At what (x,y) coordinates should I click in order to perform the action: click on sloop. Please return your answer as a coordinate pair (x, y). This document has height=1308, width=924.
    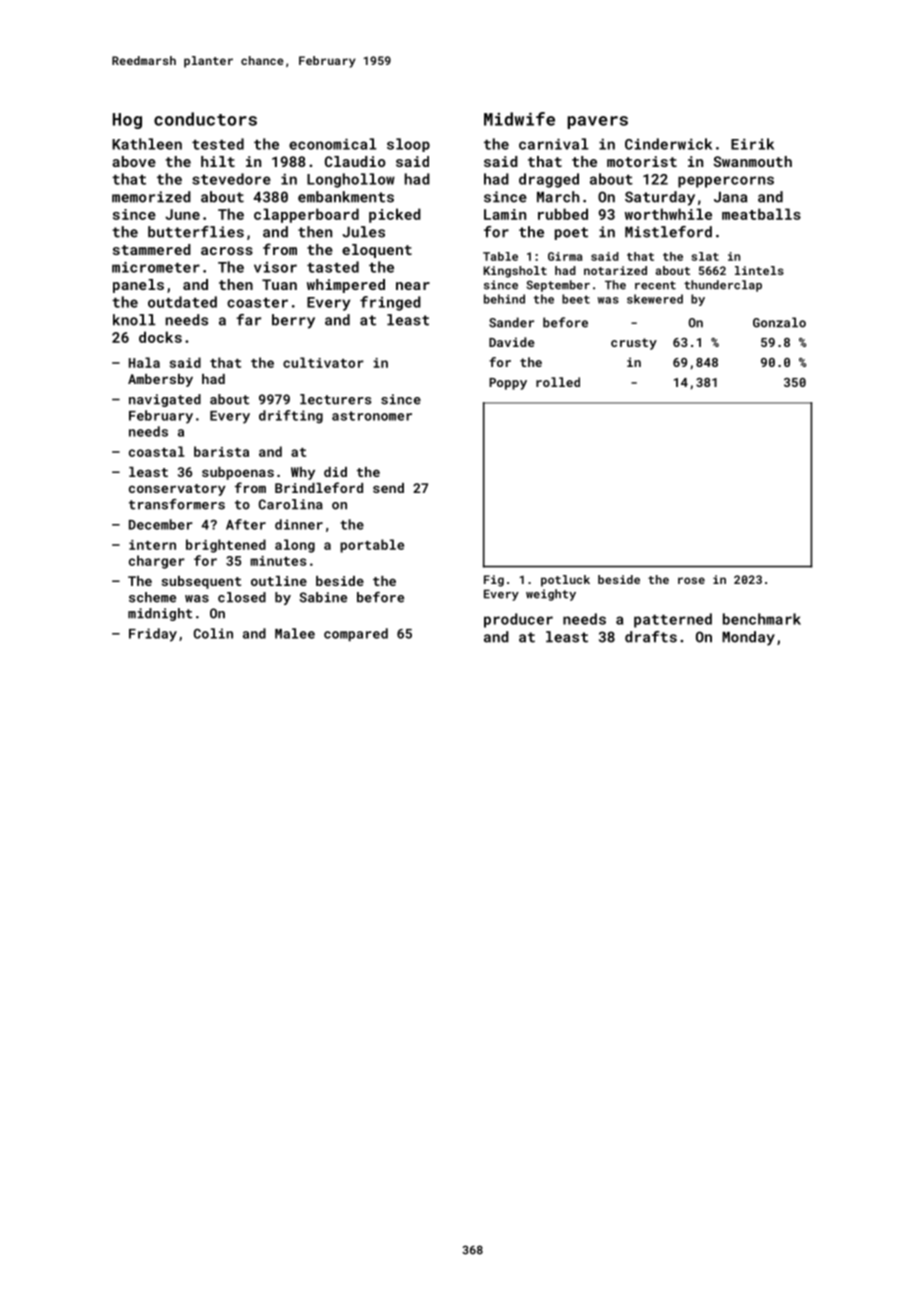
    Looking at the image, I should click on (408, 145).
